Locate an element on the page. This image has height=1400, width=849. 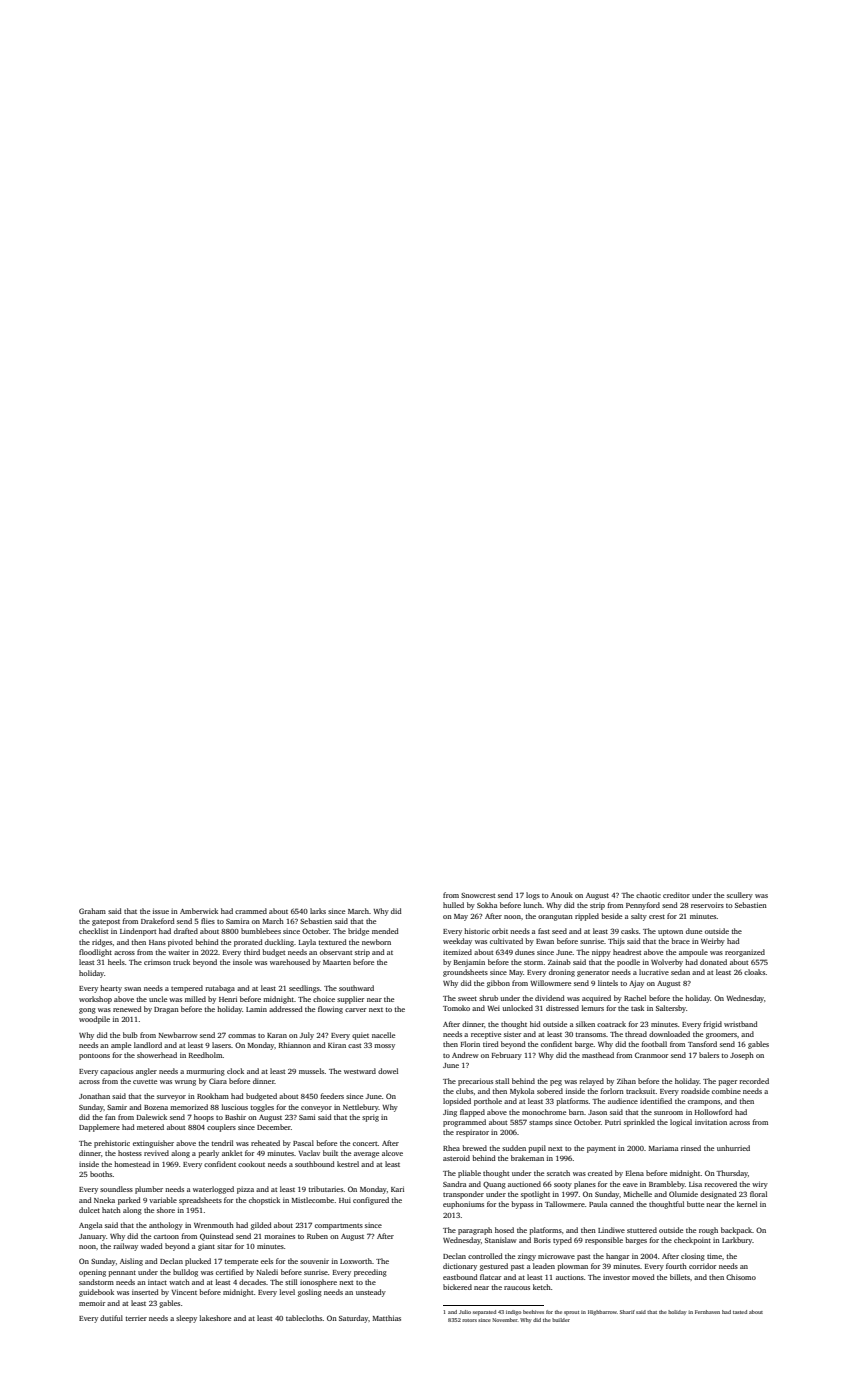
issue is located at coordinates (161, 911).
